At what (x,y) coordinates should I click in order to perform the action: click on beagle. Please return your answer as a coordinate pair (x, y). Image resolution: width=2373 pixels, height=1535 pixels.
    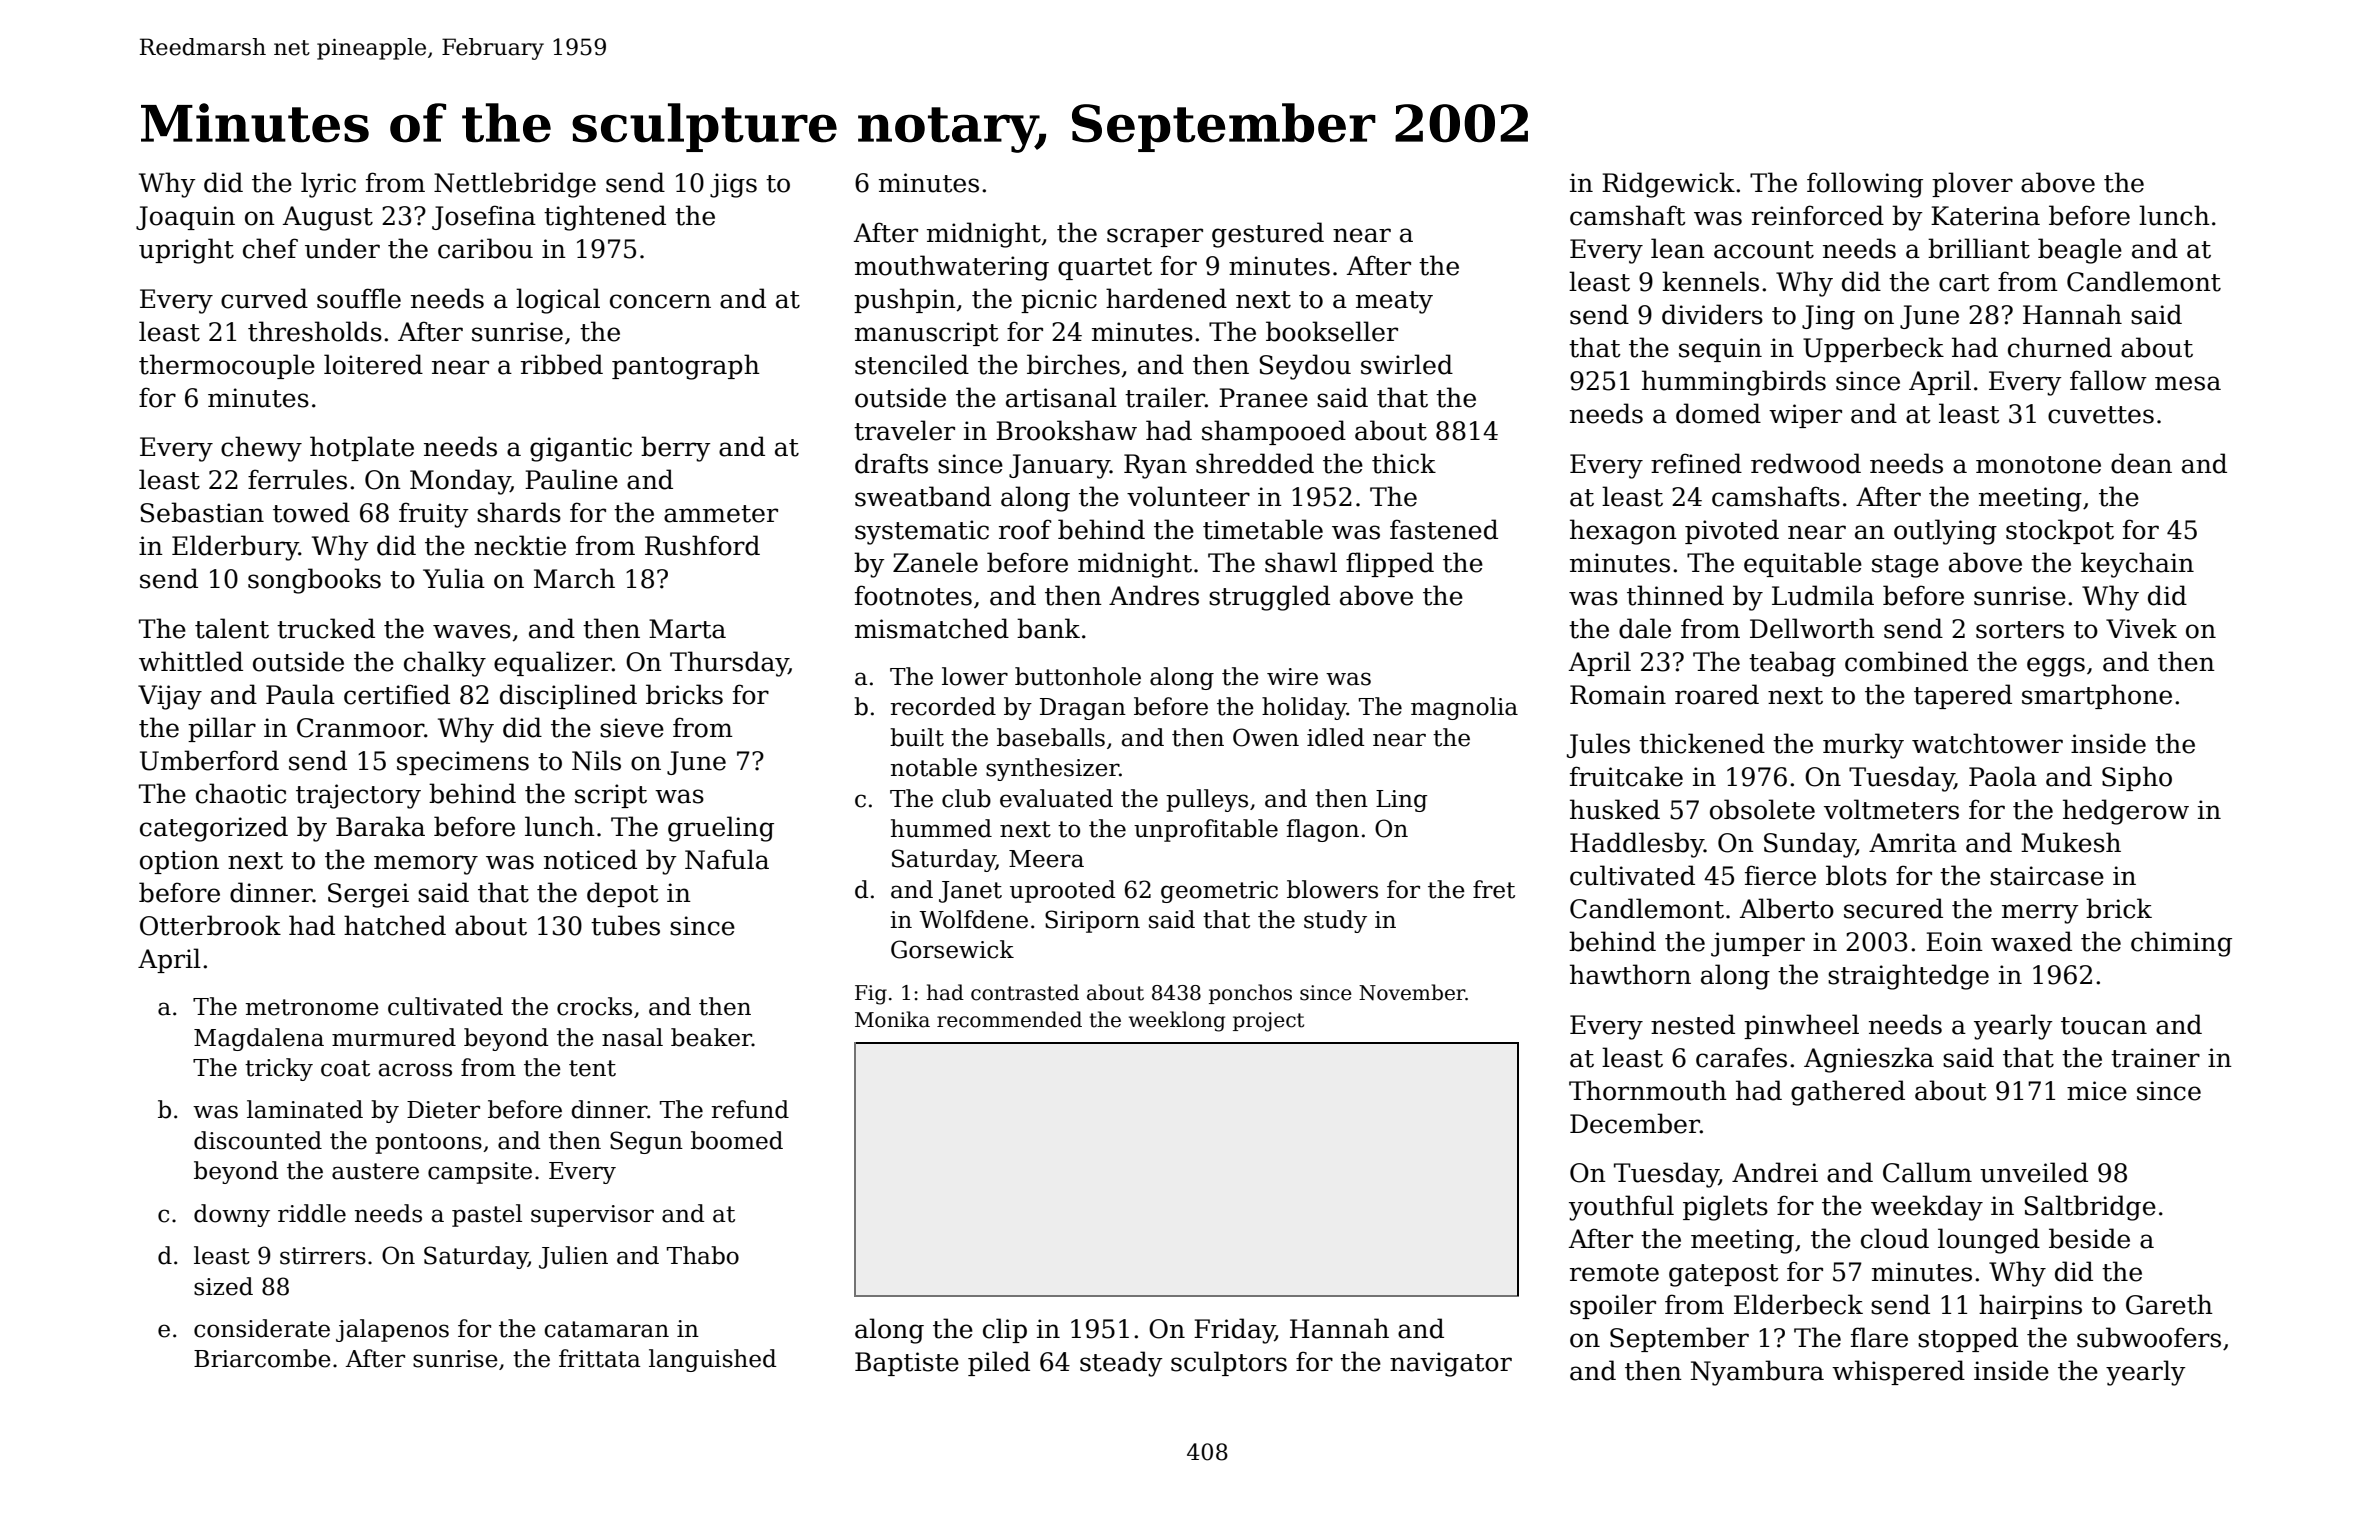
    Looking at the image, I should click on (2080, 251).
